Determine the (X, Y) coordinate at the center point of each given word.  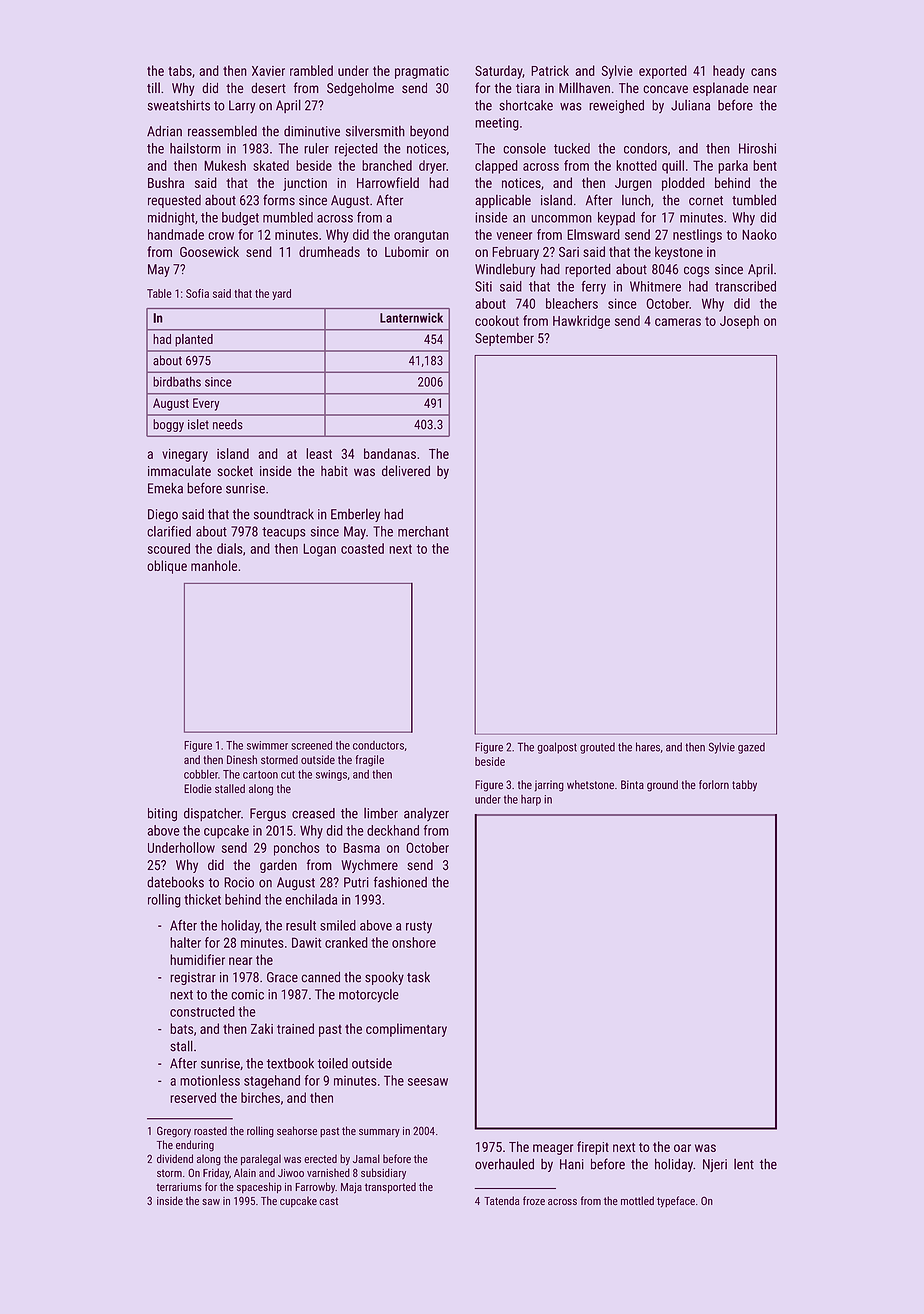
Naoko (759, 234)
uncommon (561, 219)
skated (271, 165)
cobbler (201, 774)
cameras (678, 322)
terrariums (179, 1187)
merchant (423, 531)
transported (390, 1187)
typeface (676, 1202)
